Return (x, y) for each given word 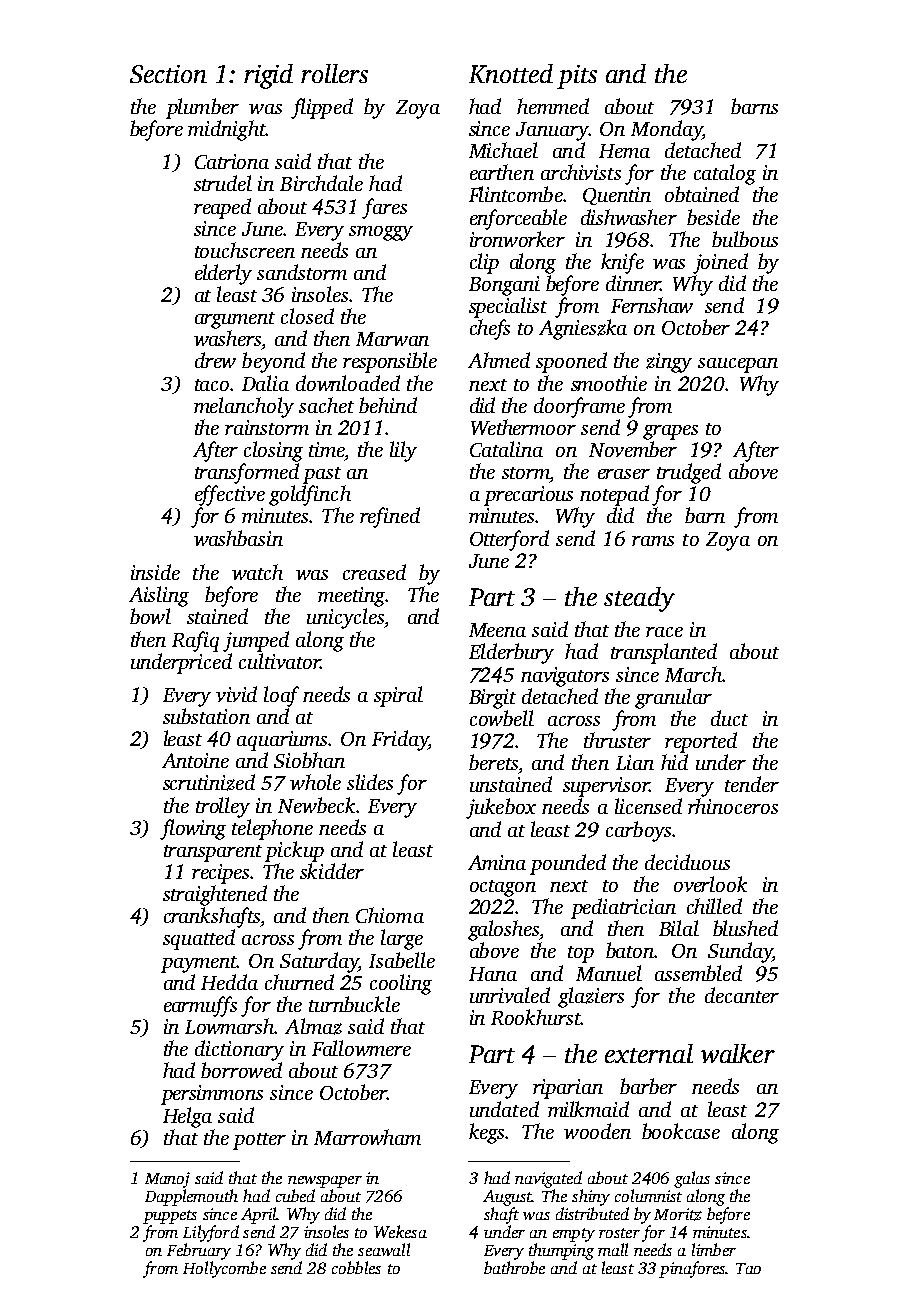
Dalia (265, 383)
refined (390, 517)
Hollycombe (224, 1269)
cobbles (356, 1267)
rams (653, 541)
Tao (748, 1268)
